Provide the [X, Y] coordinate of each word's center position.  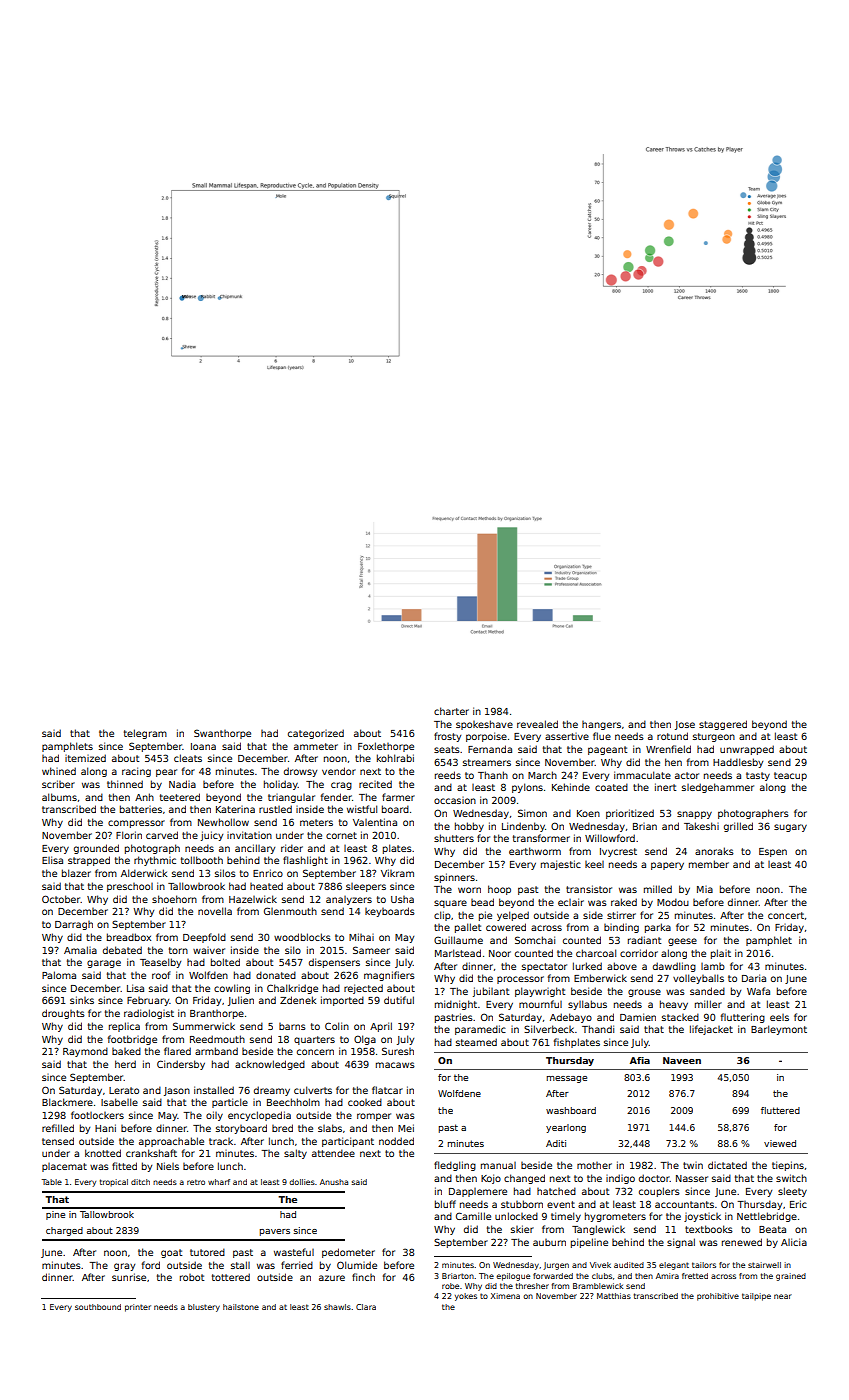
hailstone [241, 1307]
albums [59, 797]
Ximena [505, 1296]
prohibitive [718, 1297]
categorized [316, 734]
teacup [790, 776]
